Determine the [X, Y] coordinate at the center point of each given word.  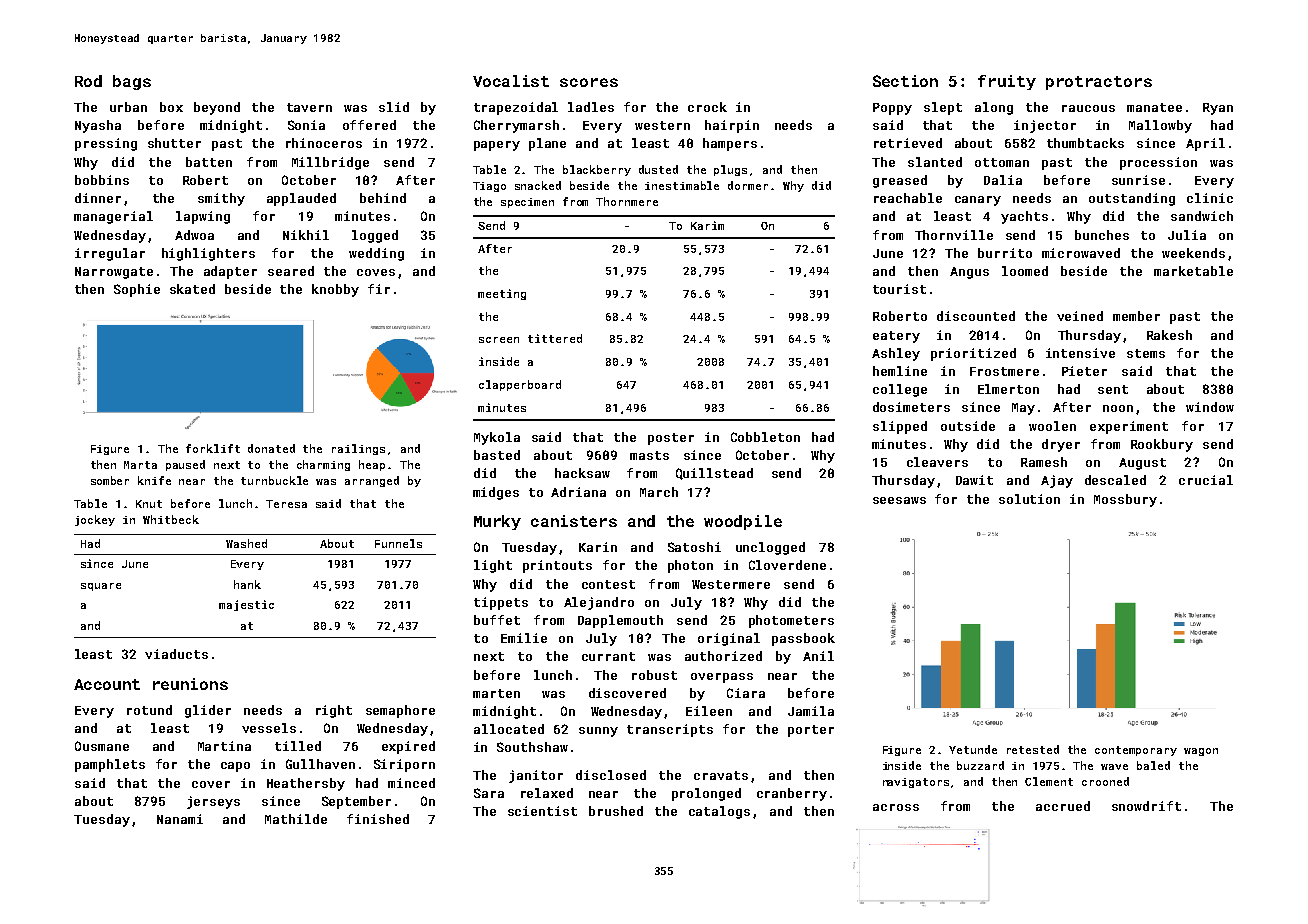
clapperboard [520, 385]
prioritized [973, 354]
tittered [555, 338]
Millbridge [330, 163]
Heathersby [306, 784]
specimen [527, 203]
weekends [1193, 253]
